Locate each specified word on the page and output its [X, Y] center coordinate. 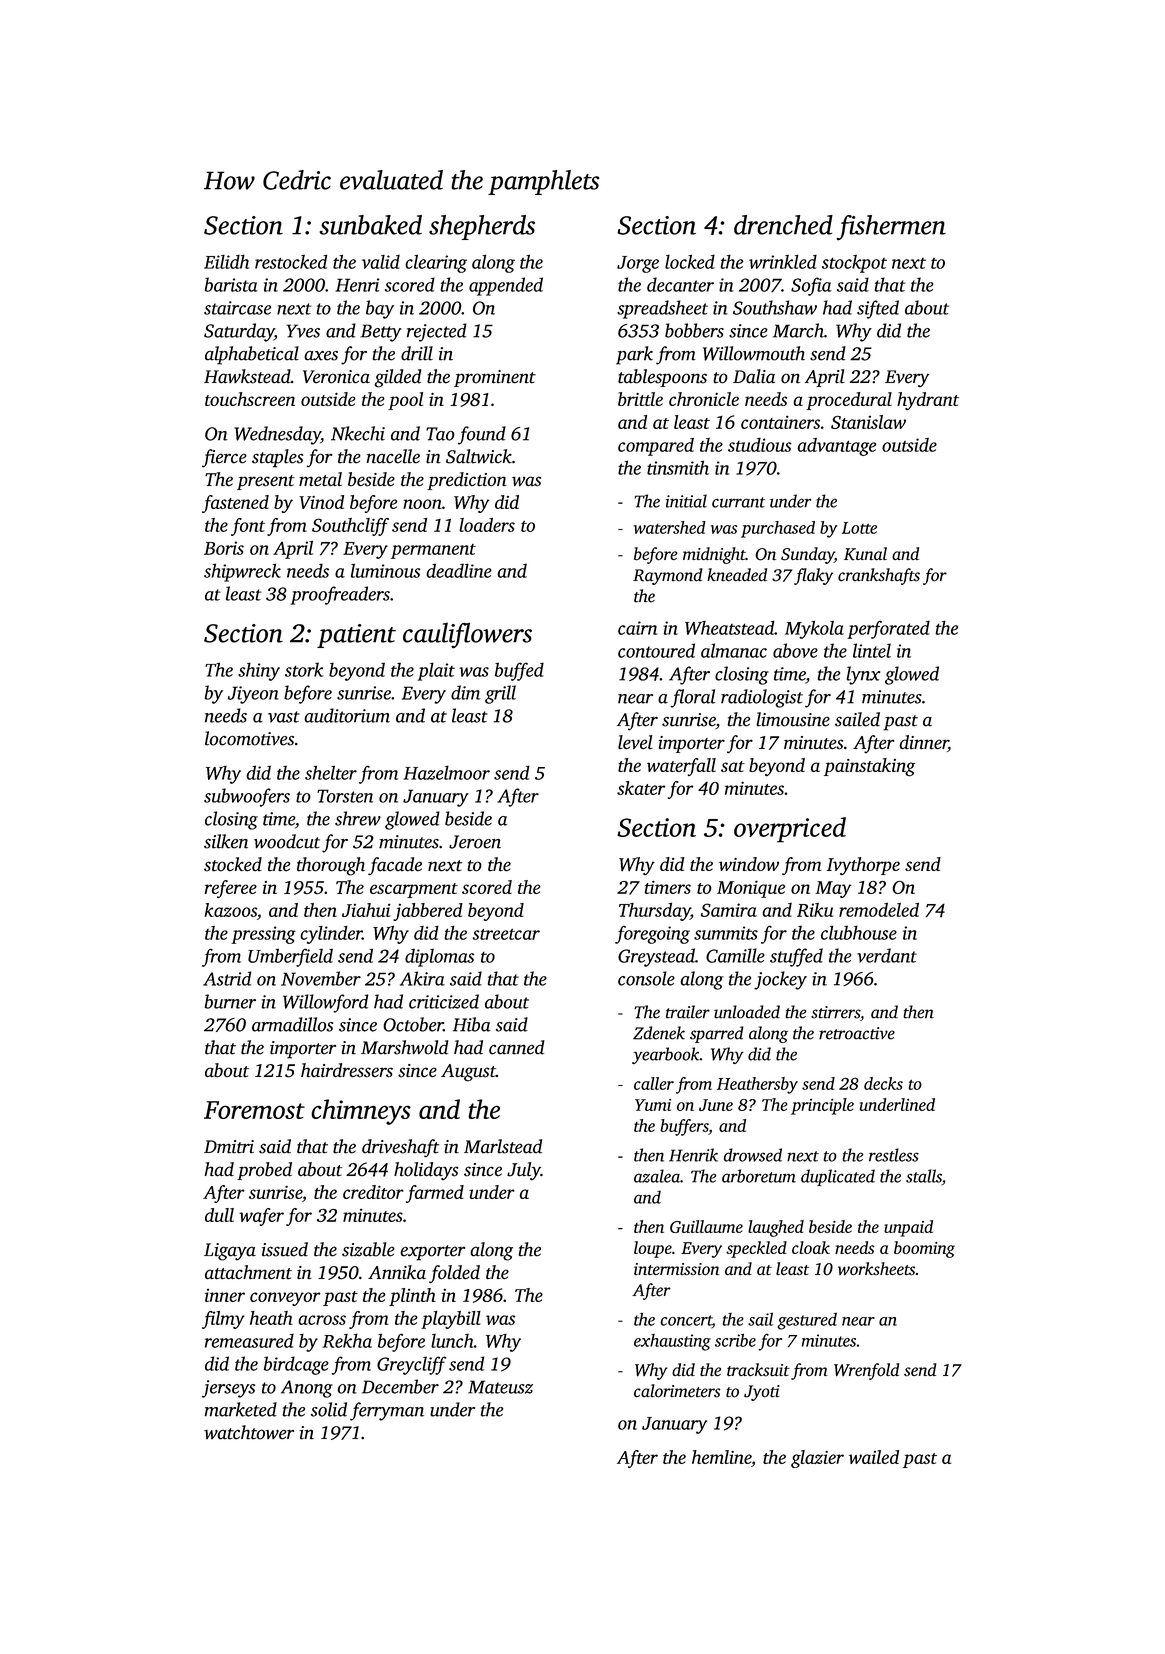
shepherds [482, 227]
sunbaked [371, 225]
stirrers [835, 1012]
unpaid [908, 1228]
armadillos [292, 1024]
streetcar [506, 934]
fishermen [891, 228]
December [400, 1386]
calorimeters [677, 1391]
